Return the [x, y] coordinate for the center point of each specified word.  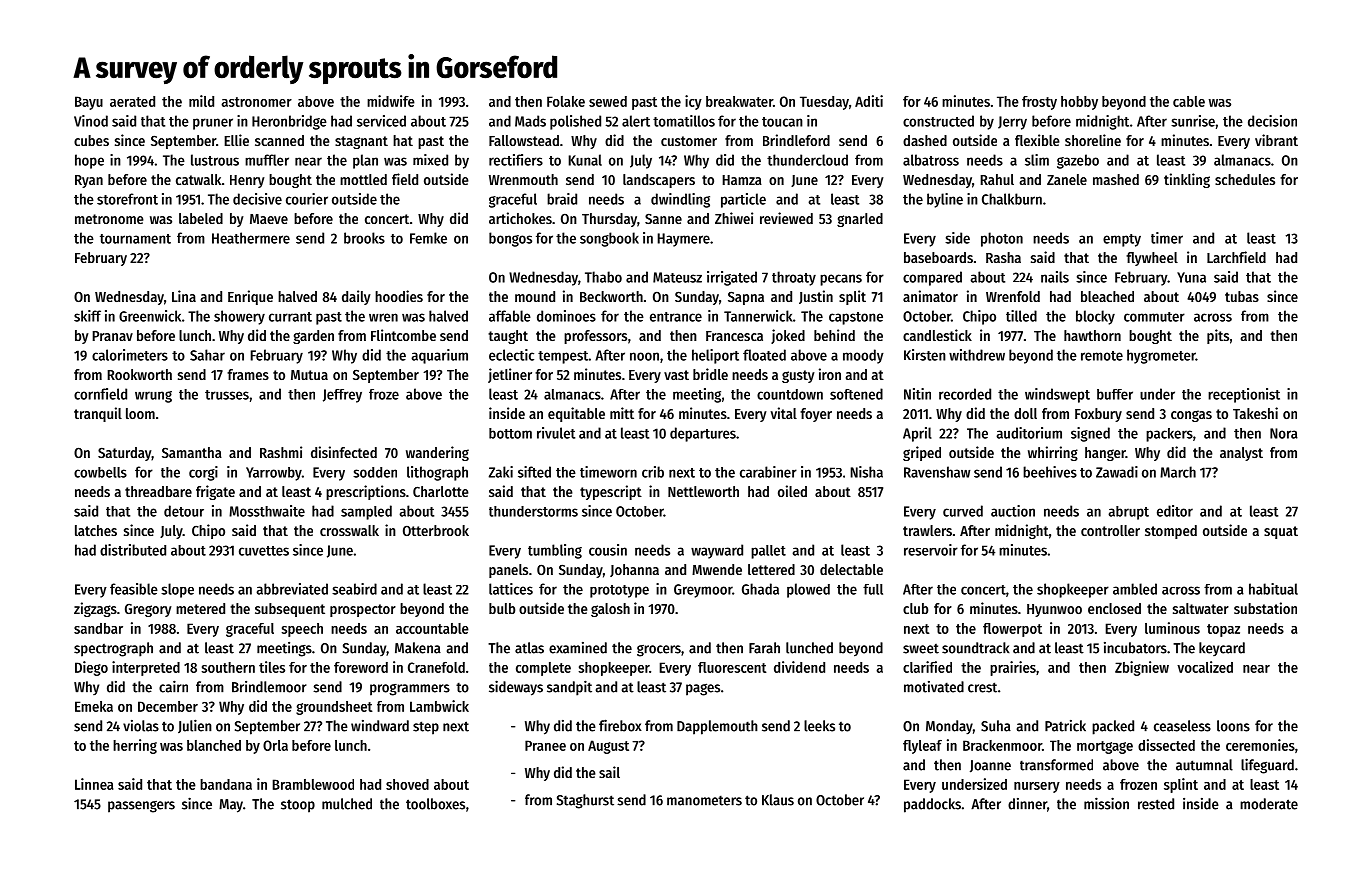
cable [1189, 101]
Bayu [89, 103]
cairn [173, 686]
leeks [819, 726]
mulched [347, 804]
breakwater [739, 101]
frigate [215, 492]
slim [1037, 160]
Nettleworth [703, 491]
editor [1175, 511]
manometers [704, 800]
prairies [1013, 668]
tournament [135, 239]
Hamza [742, 180]
